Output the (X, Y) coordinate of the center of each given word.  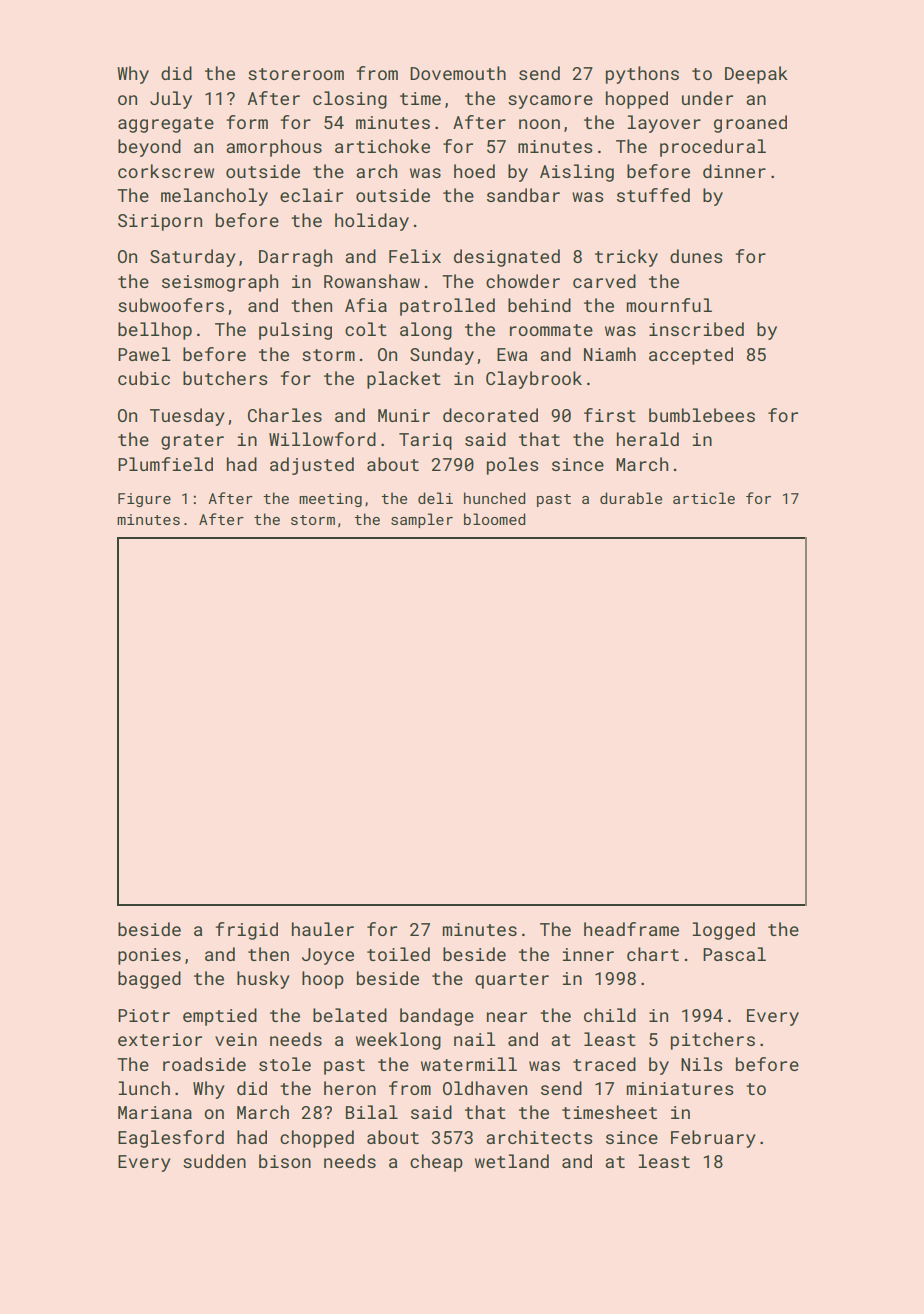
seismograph (220, 283)
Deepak (756, 75)
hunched (495, 498)
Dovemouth (458, 73)
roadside (204, 1064)
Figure (144, 500)
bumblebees (702, 415)
